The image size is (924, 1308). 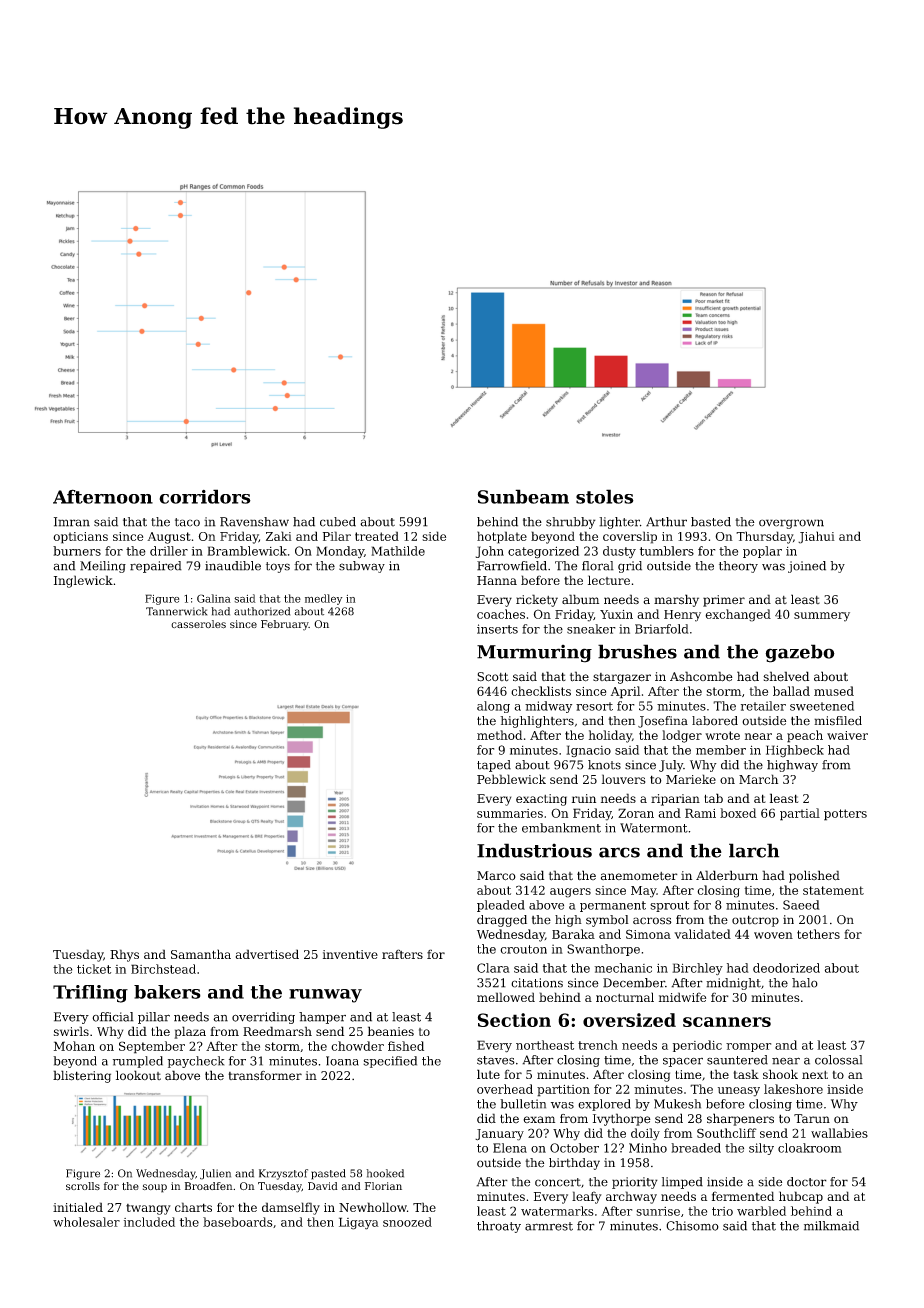 What do you see at coordinates (201, 954) in the screenshot?
I see `Samantha` at bounding box center [201, 954].
